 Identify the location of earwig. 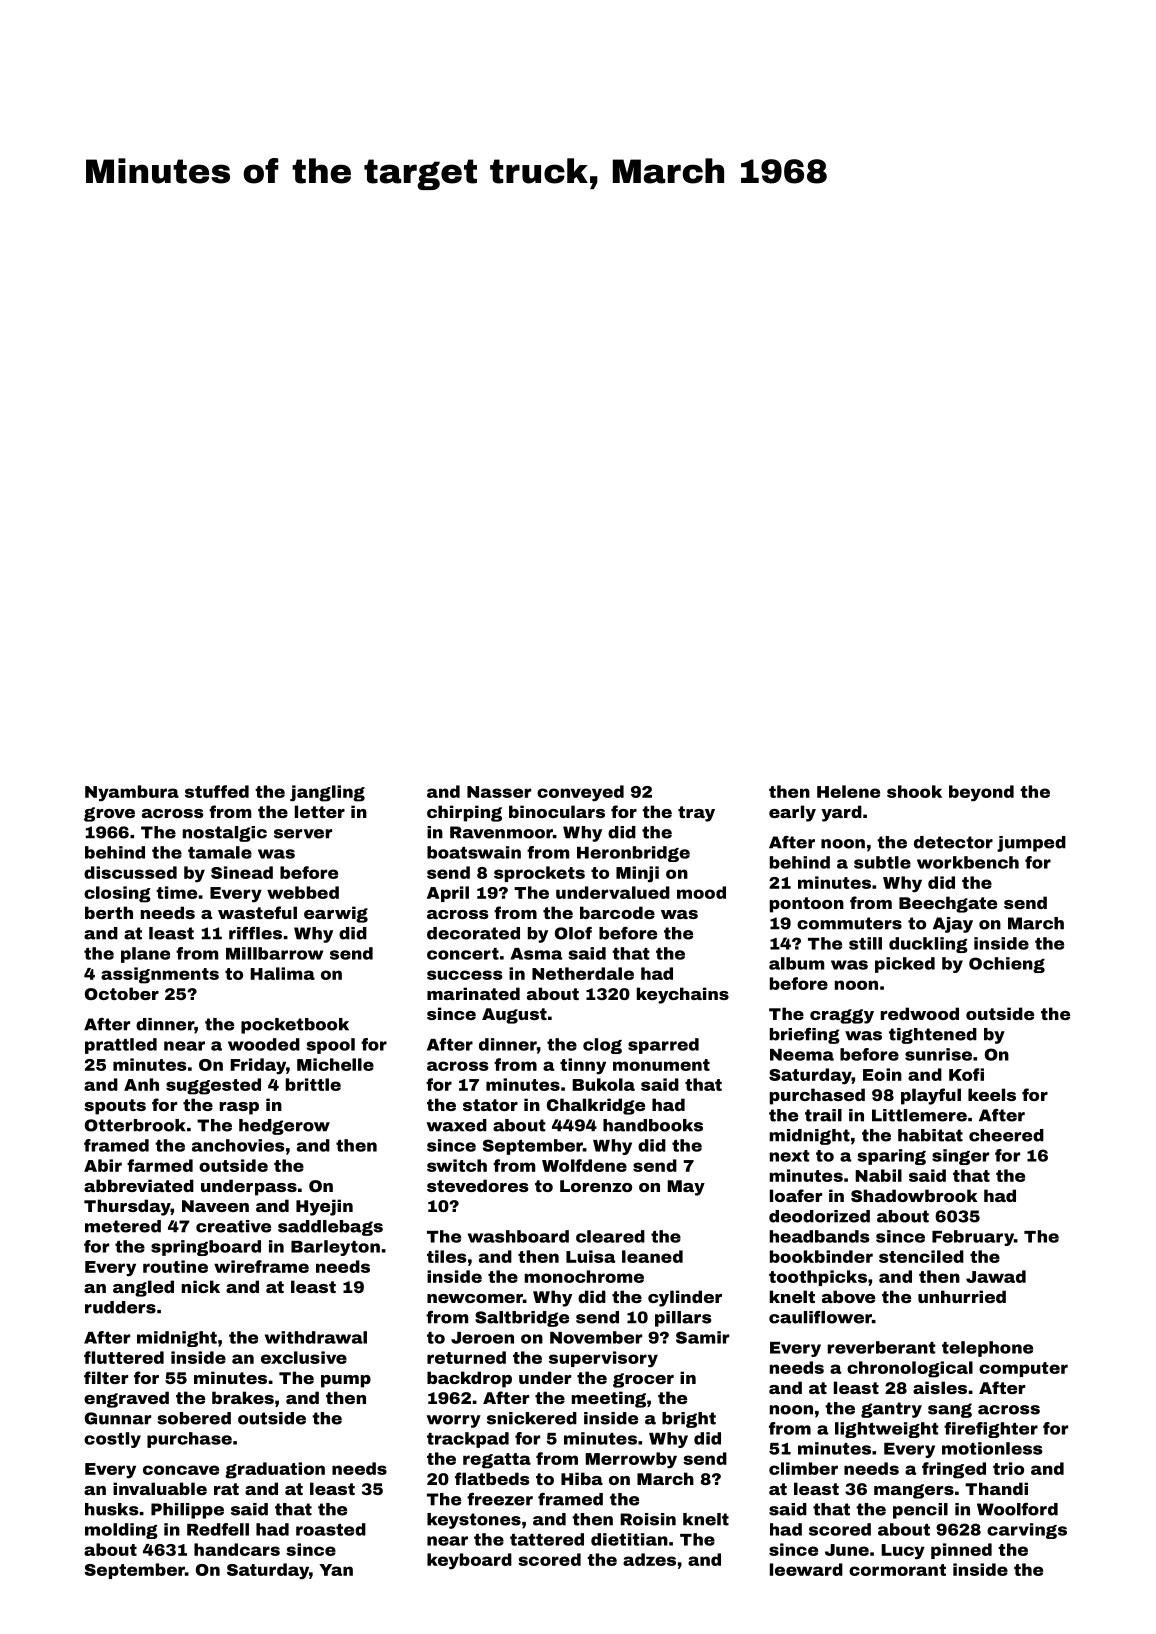
(336, 914).
